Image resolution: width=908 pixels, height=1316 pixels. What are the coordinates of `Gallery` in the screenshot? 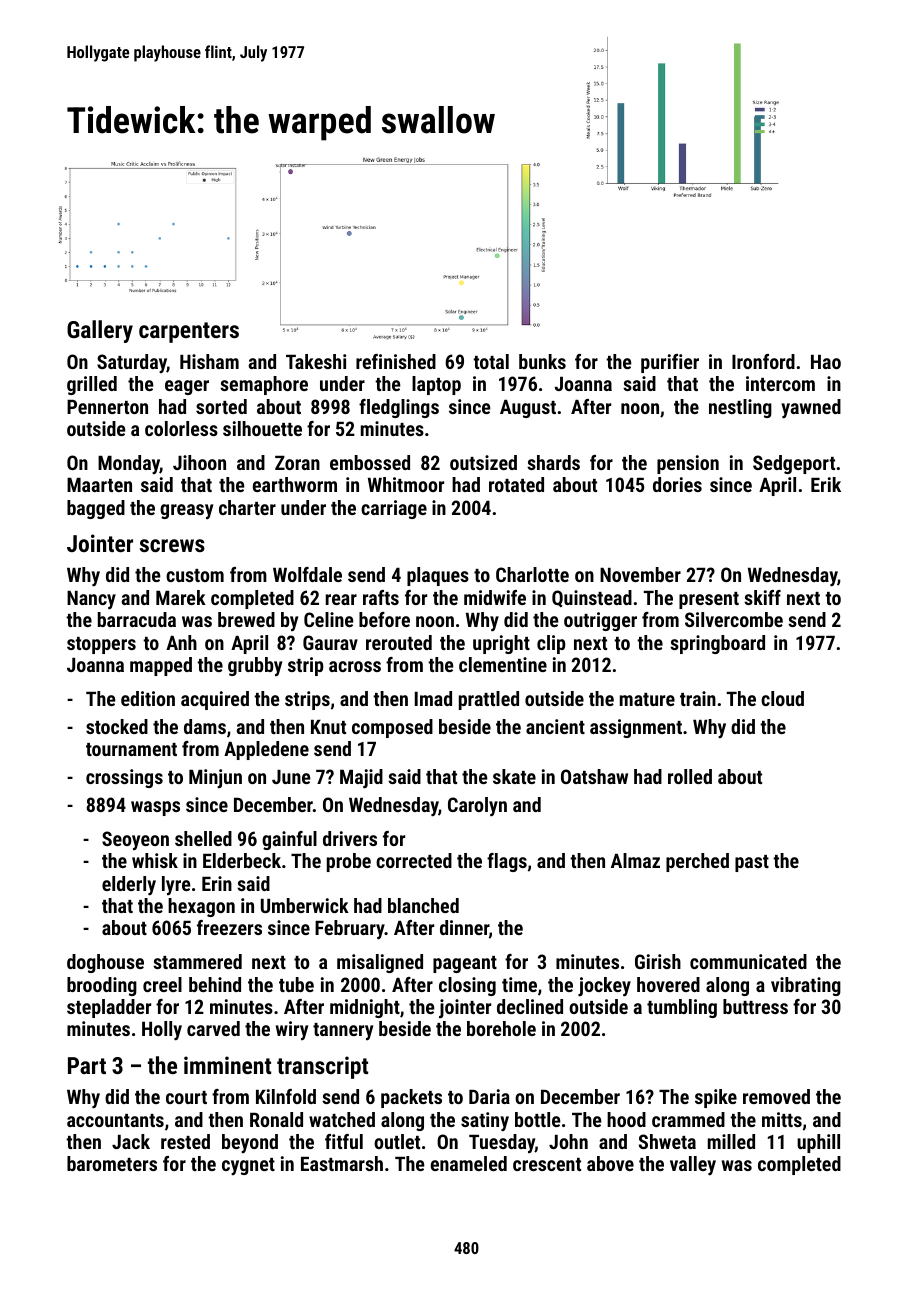 It's located at (100, 331).
